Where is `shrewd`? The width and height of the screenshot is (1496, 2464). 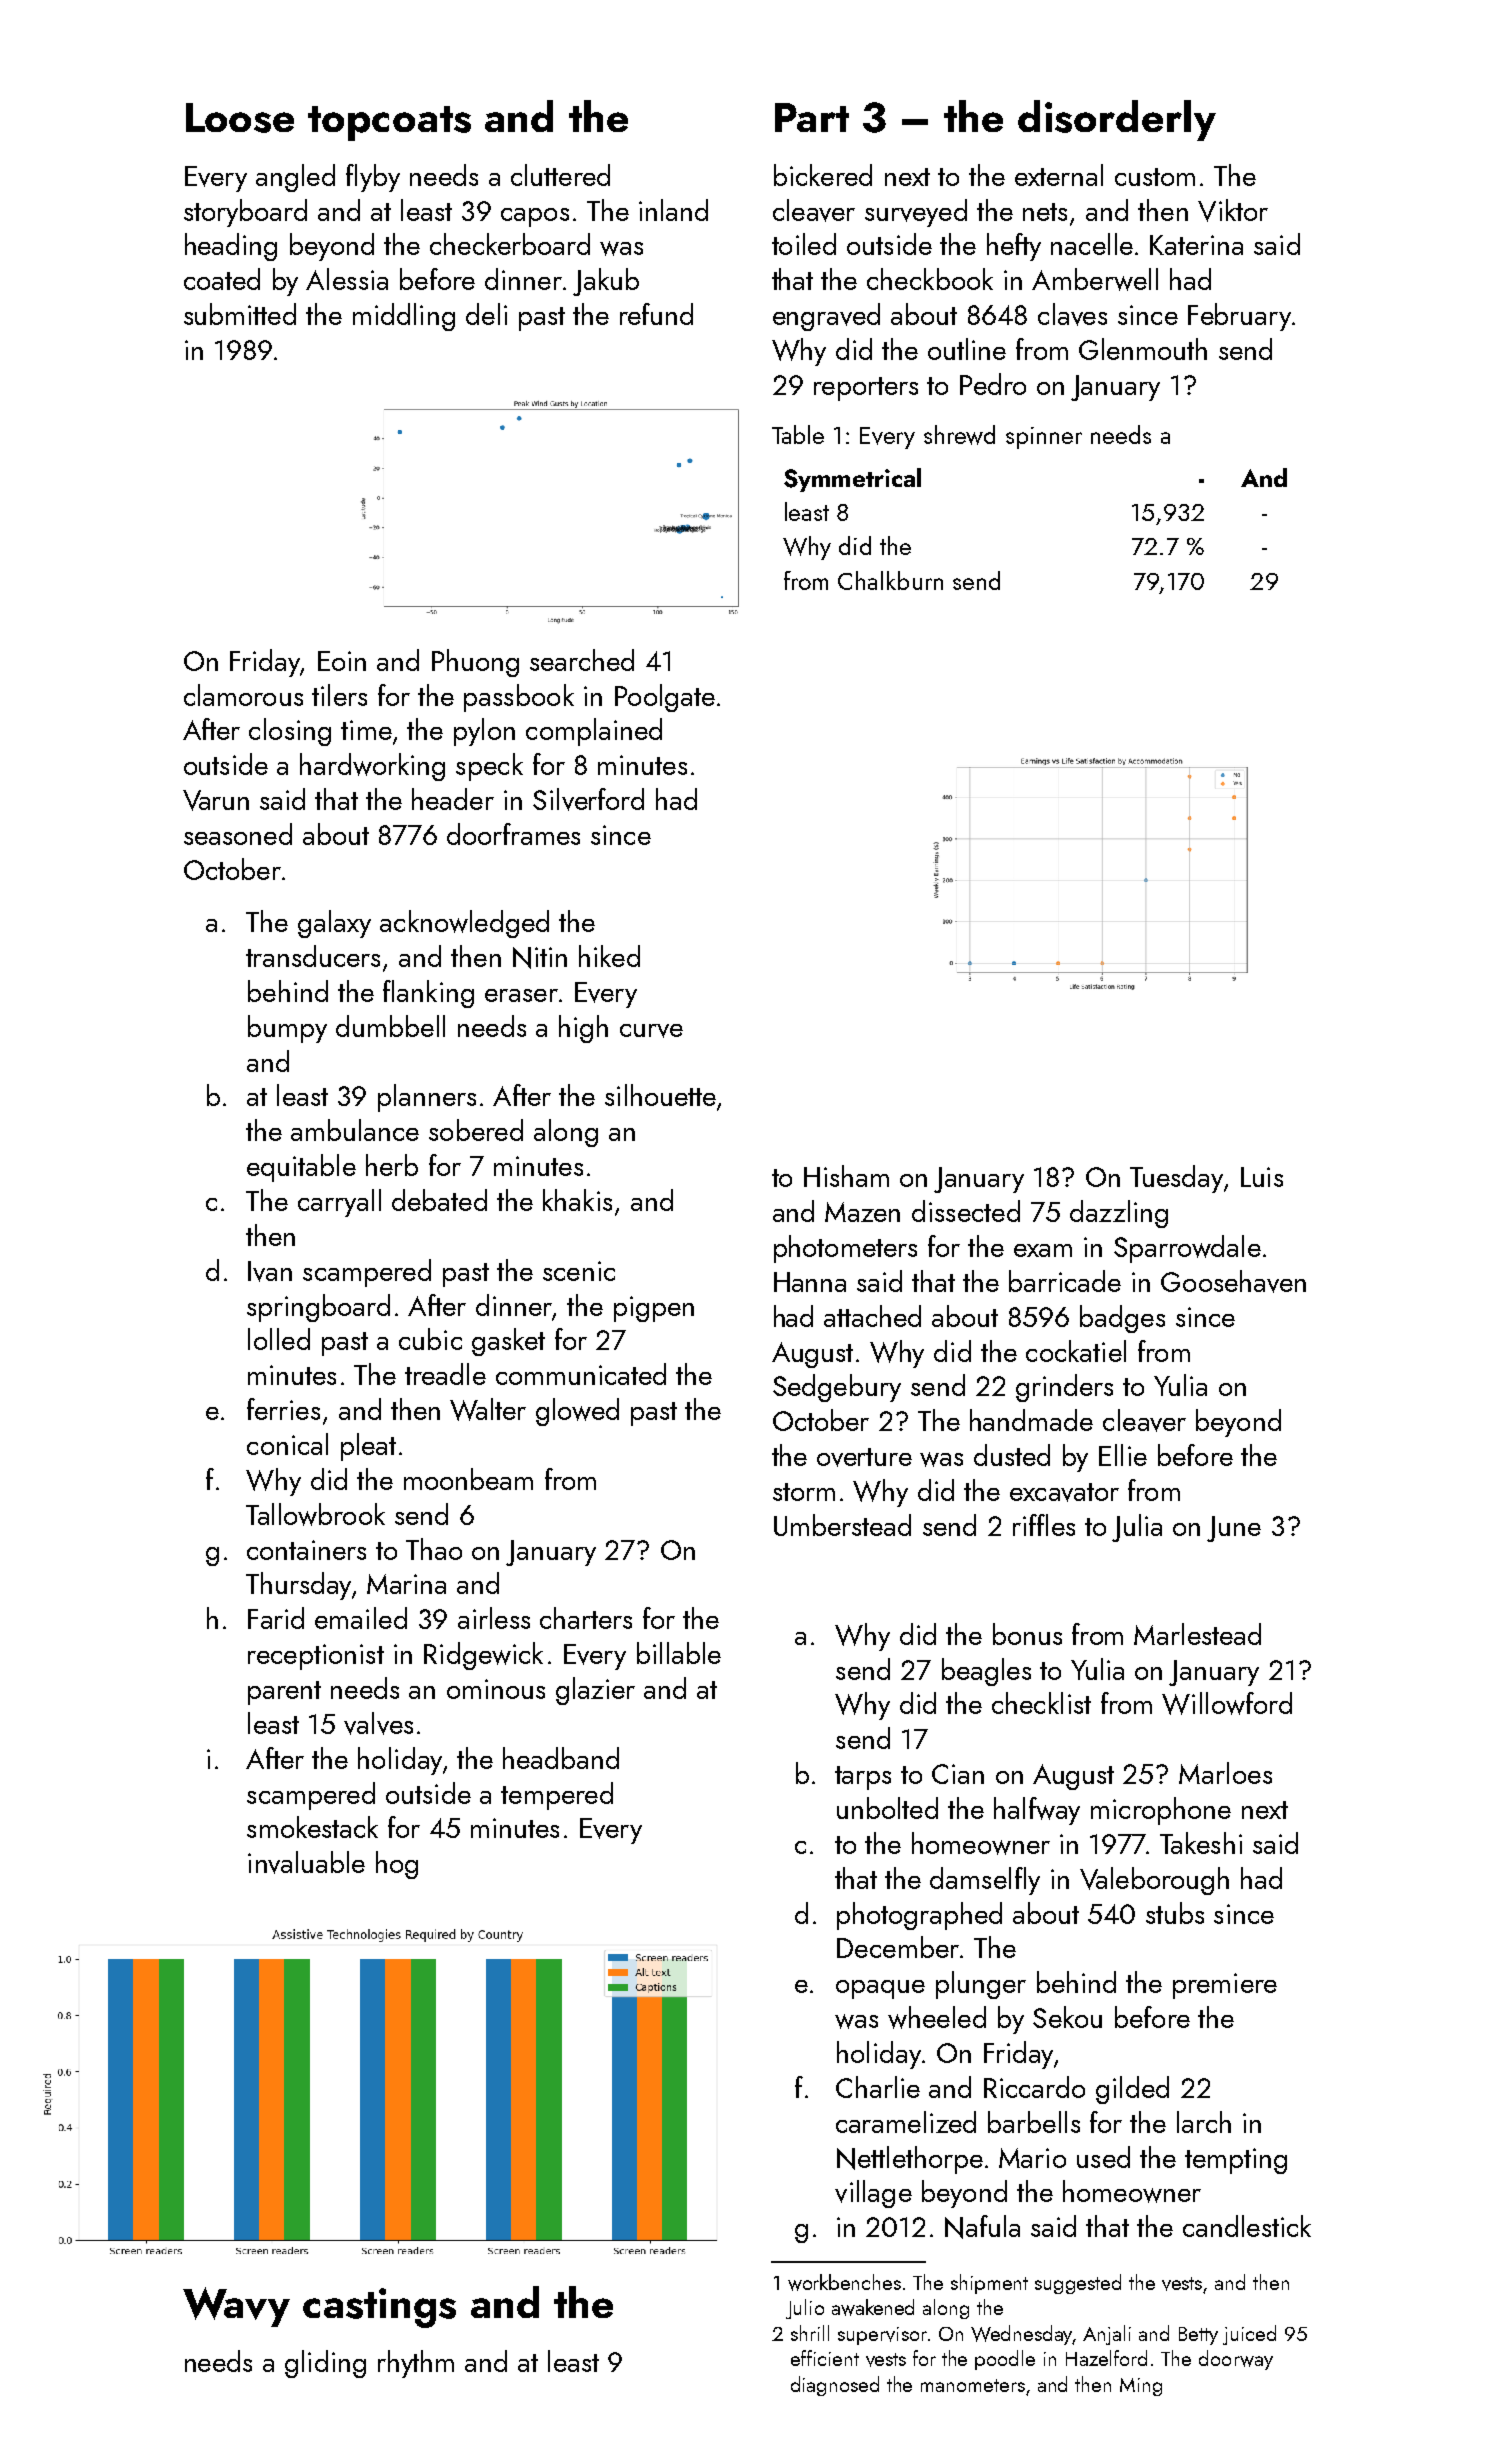
shrewd is located at coordinates (959, 435).
